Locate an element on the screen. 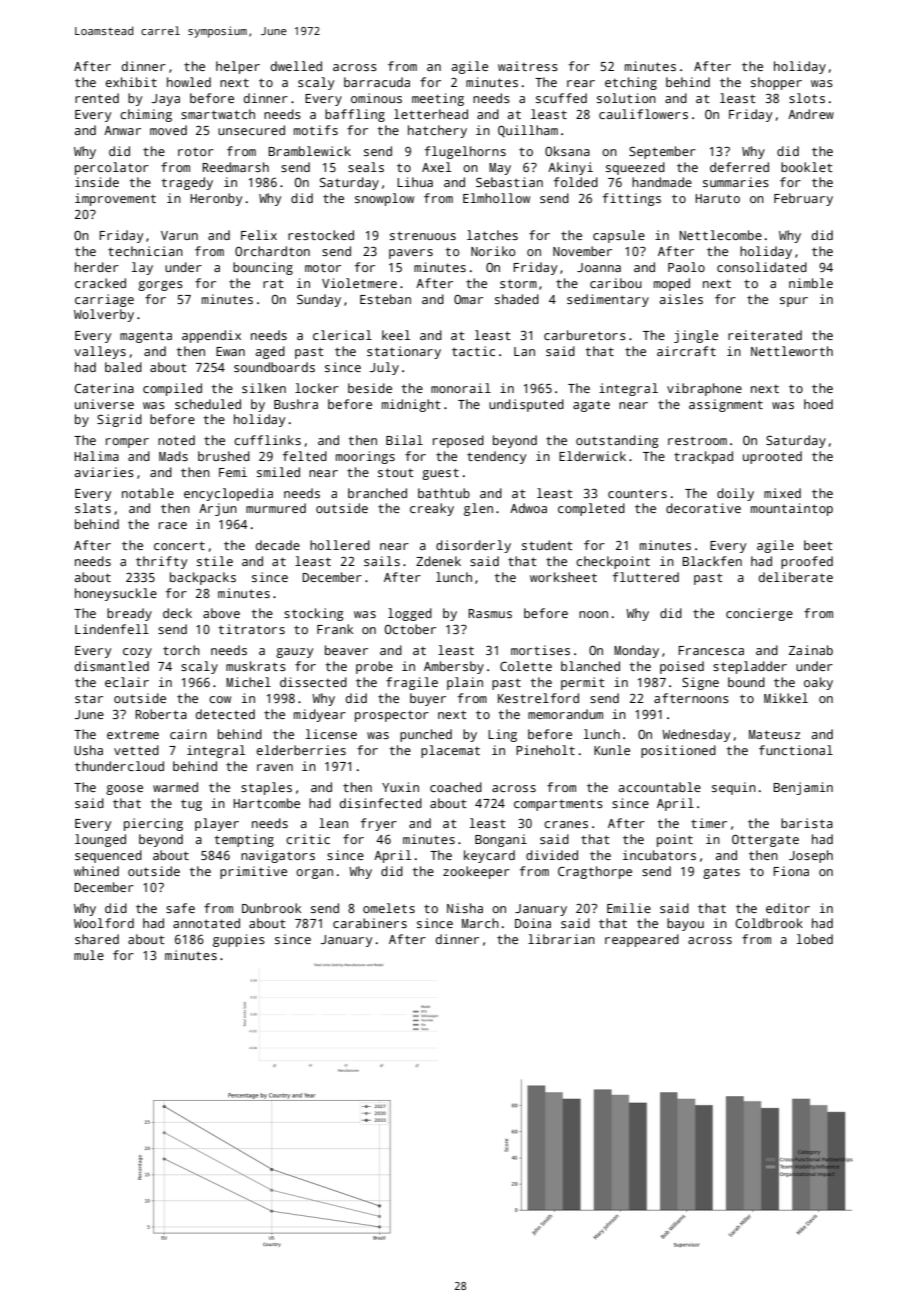 The height and width of the screenshot is (1316, 908). lobed is located at coordinates (815, 939).
